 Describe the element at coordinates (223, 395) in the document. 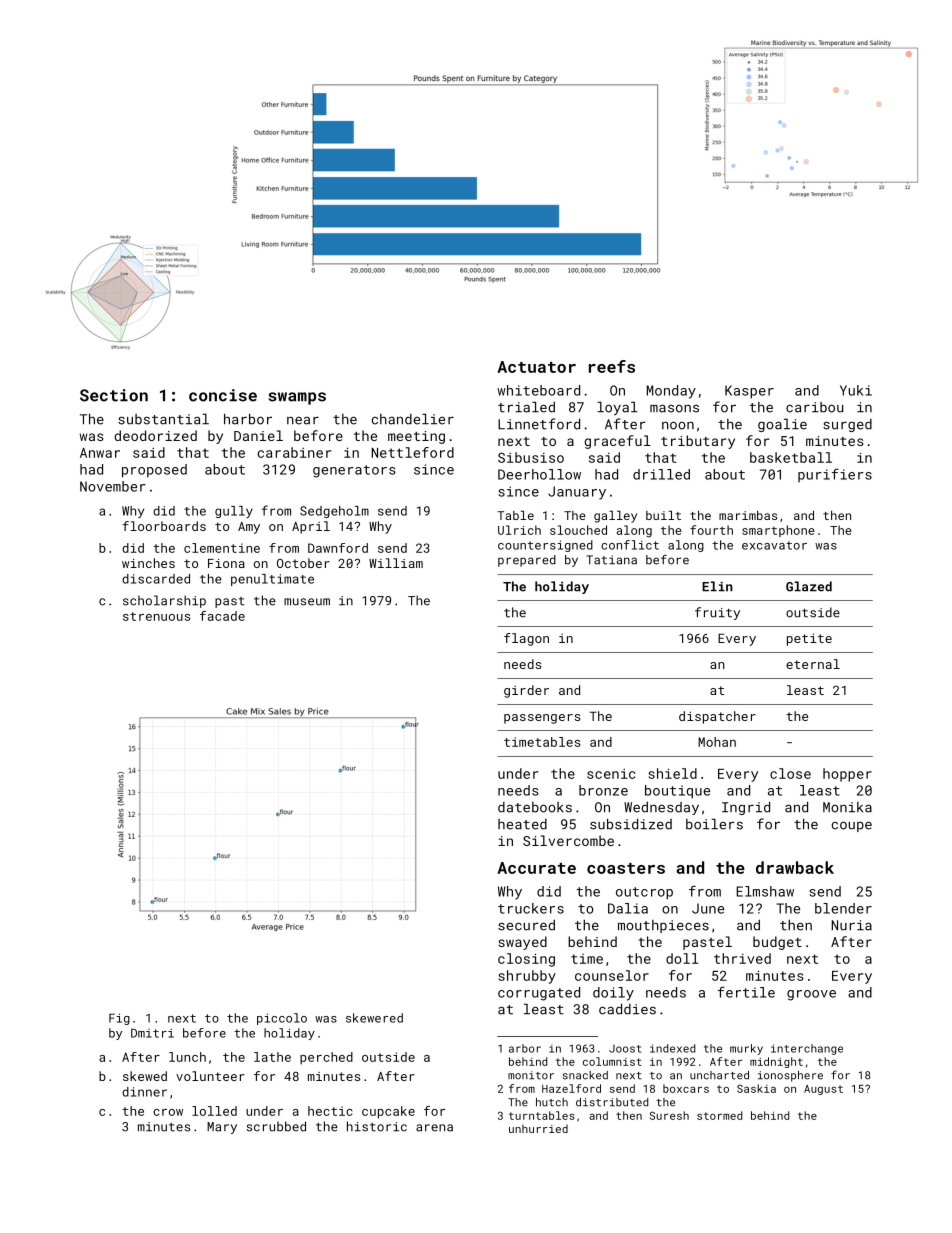

I see `concise` at that location.
